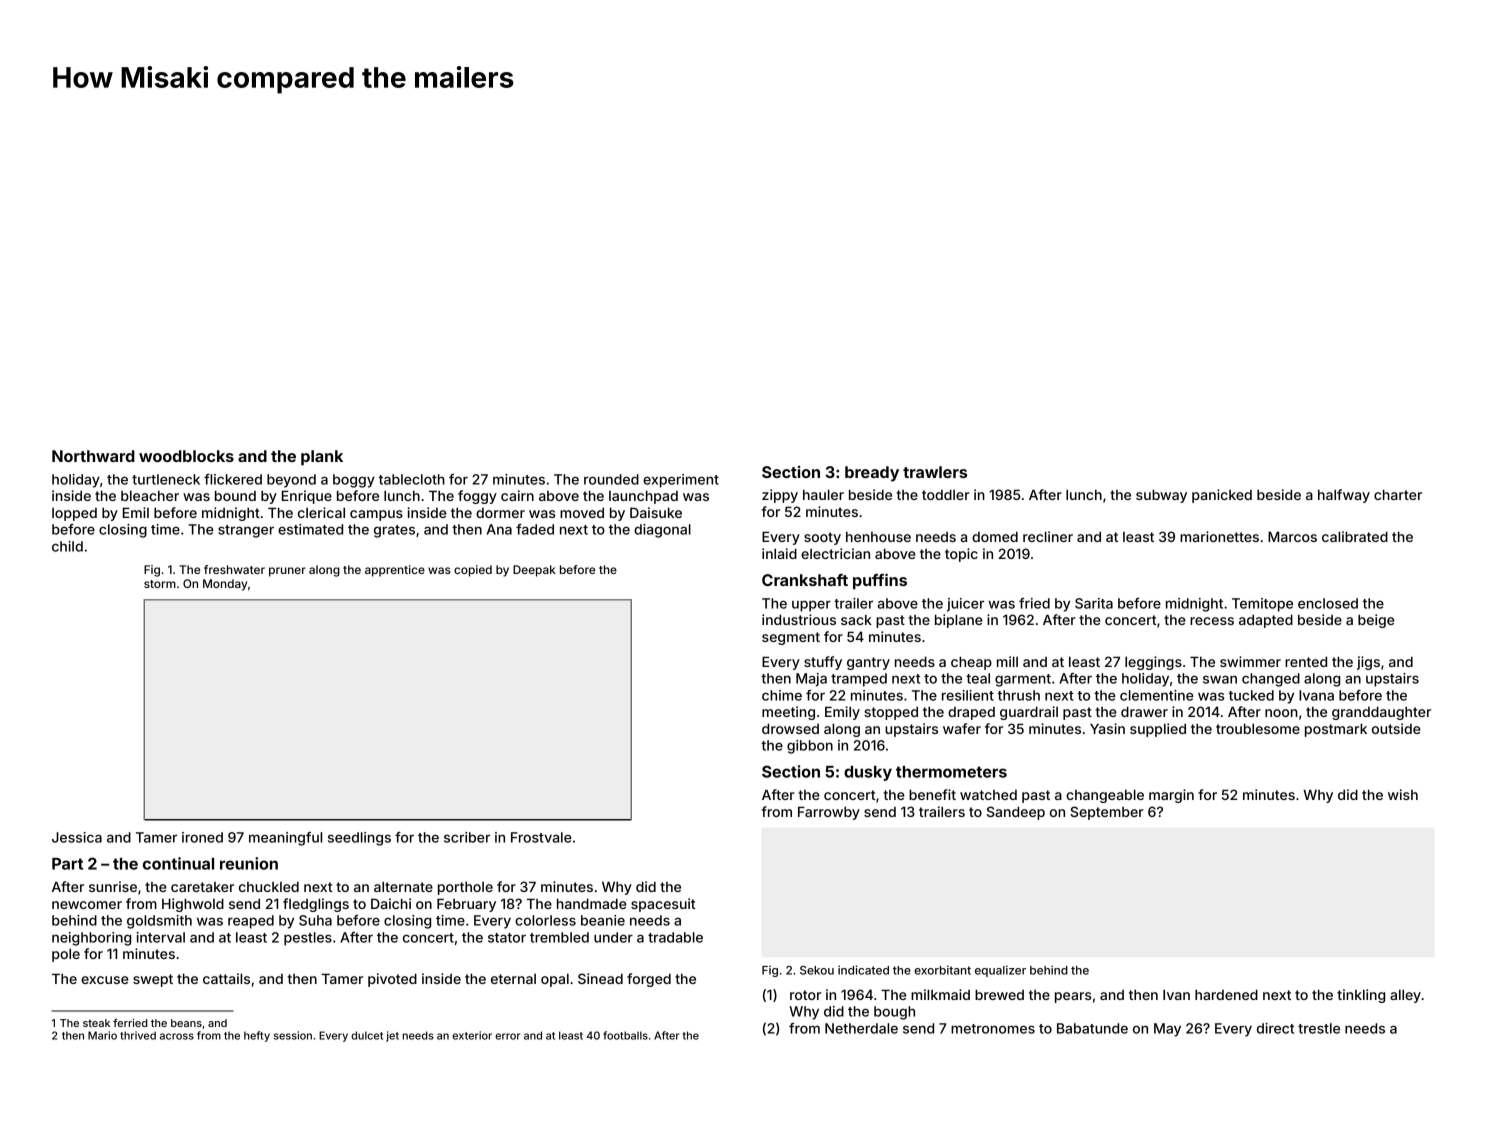 This page has width=1486, height=1148. I want to click on under, so click(613, 937).
